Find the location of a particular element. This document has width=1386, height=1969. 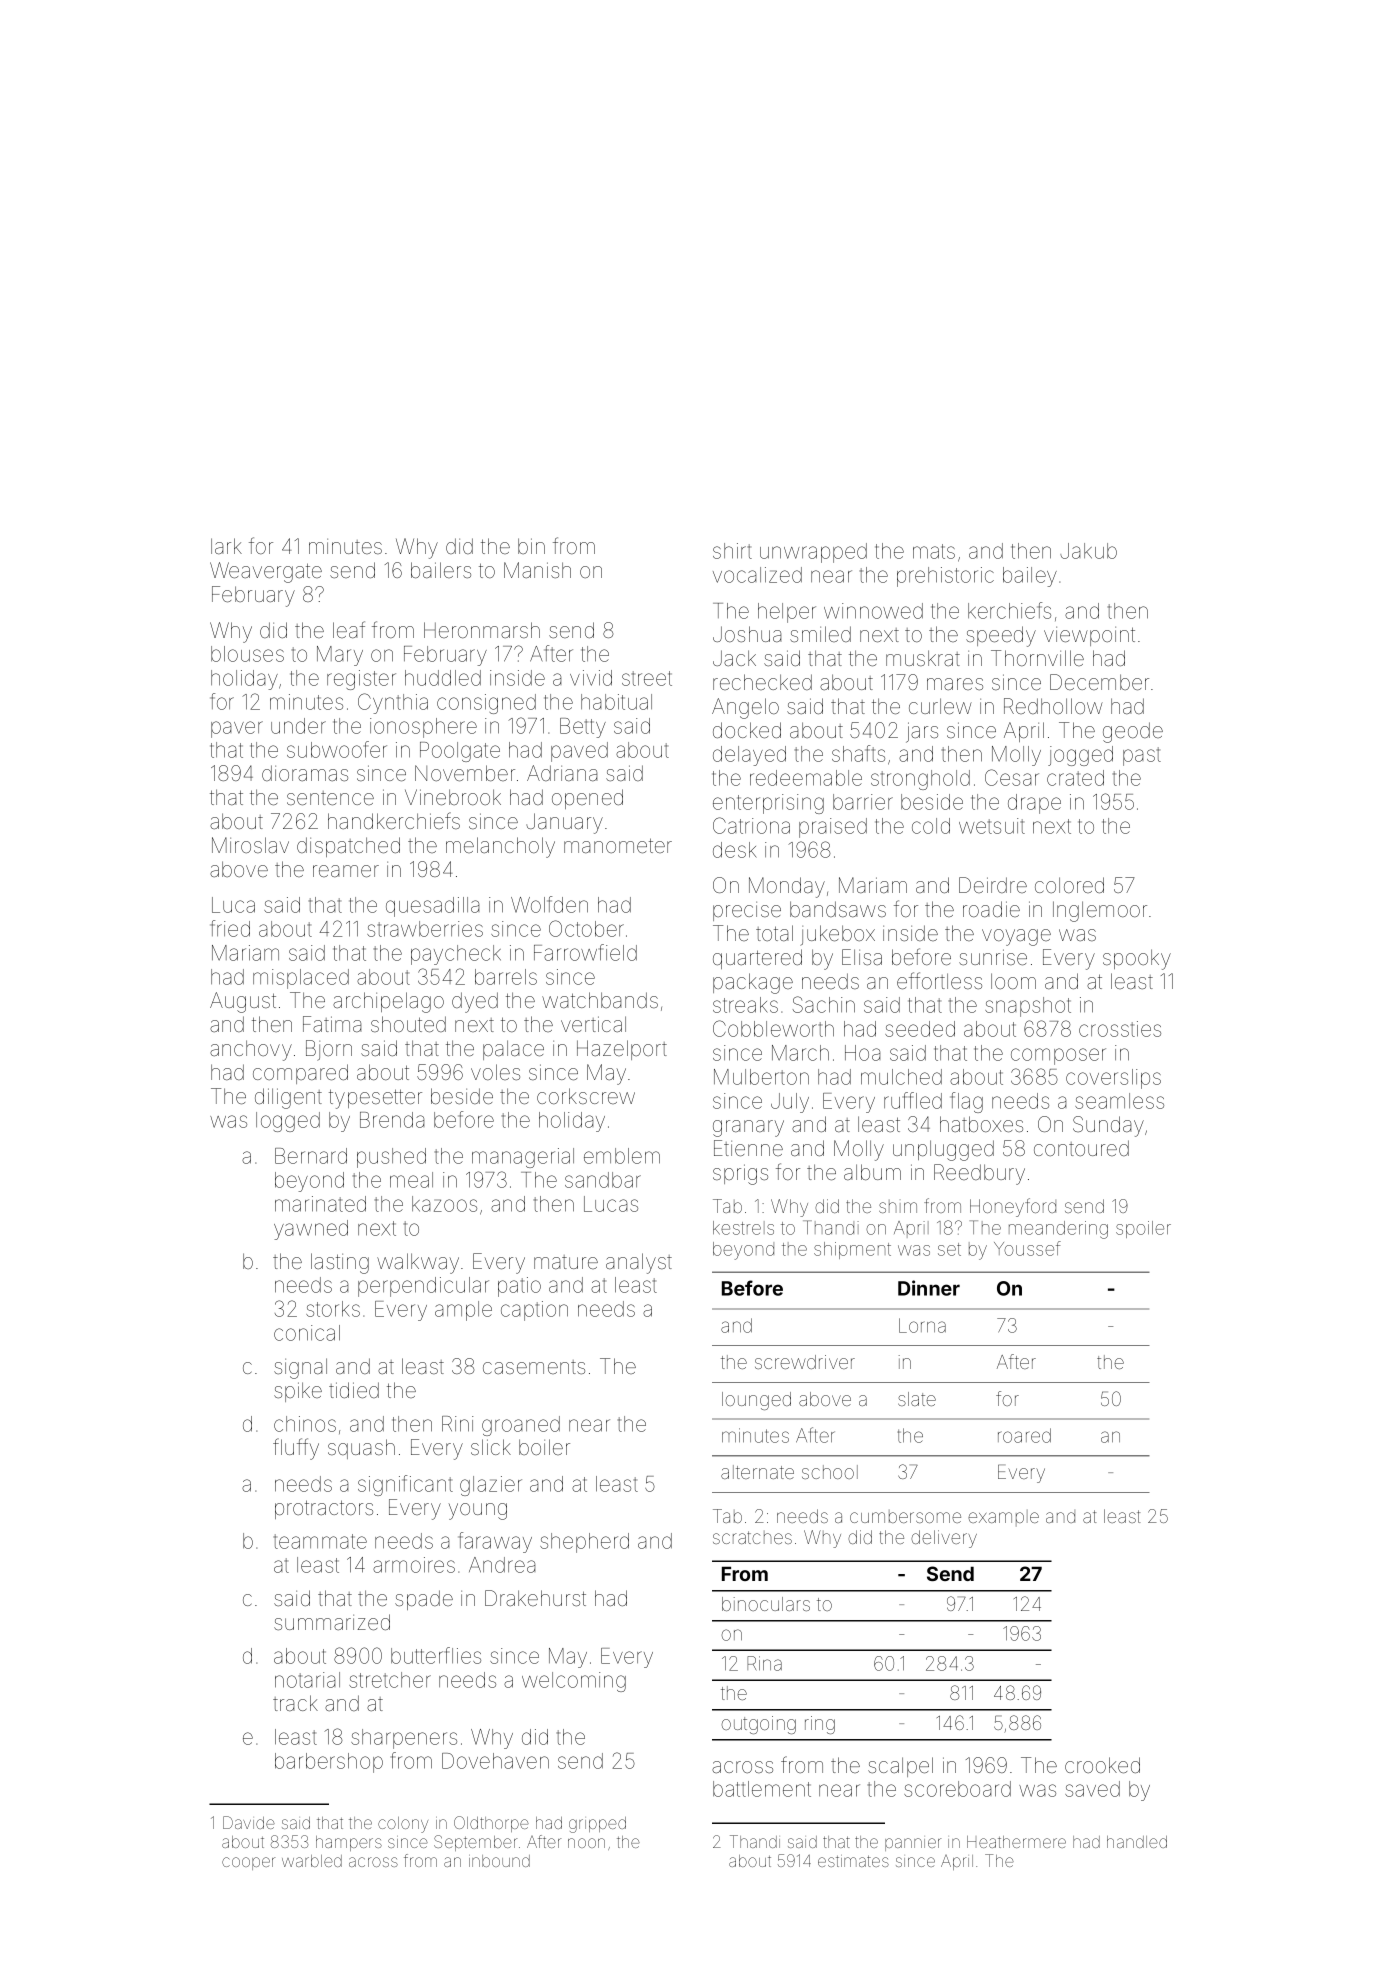

spooky is located at coordinates (1137, 959).
